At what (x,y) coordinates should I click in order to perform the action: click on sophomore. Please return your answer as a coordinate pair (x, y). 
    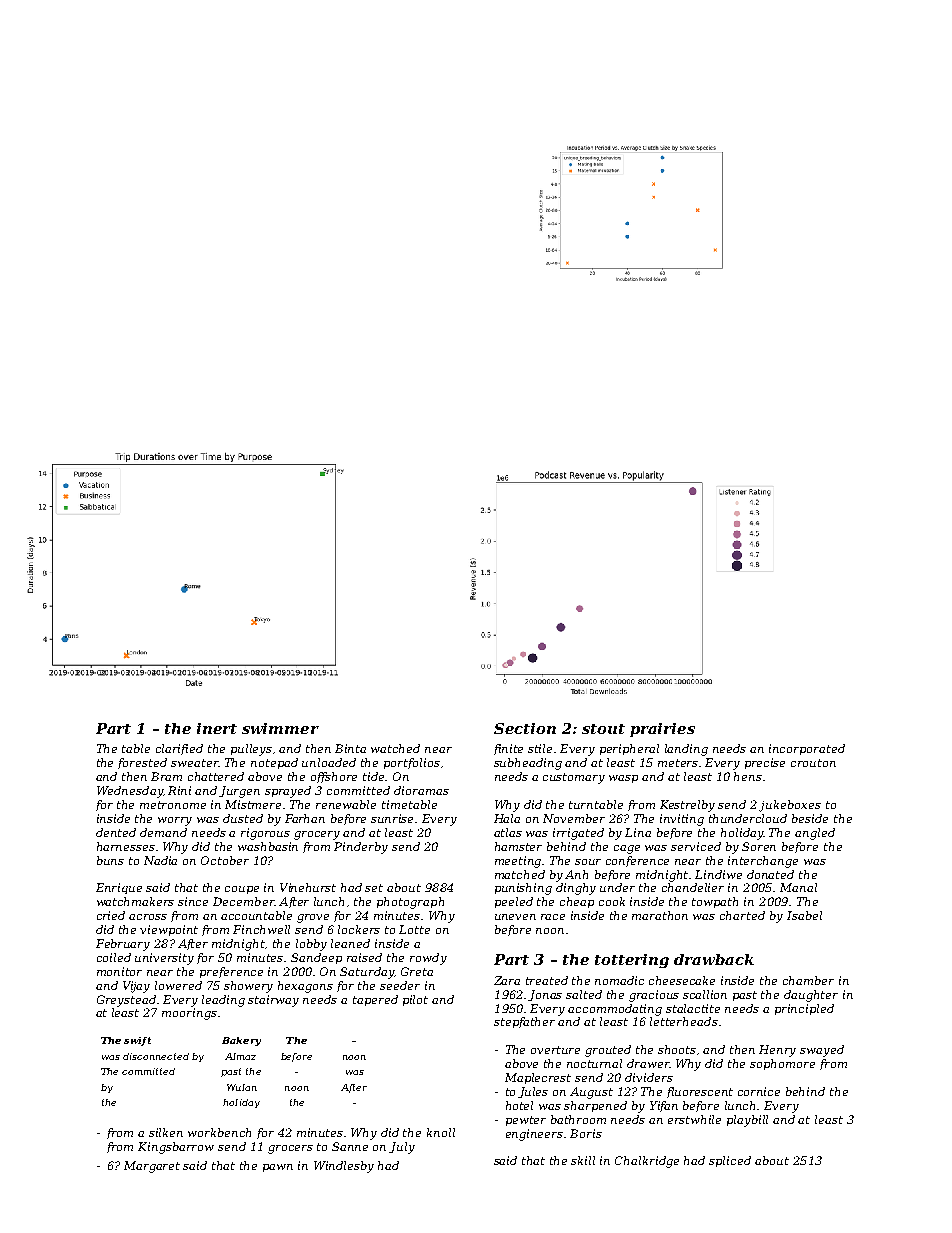
    Looking at the image, I should click on (782, 1064).
